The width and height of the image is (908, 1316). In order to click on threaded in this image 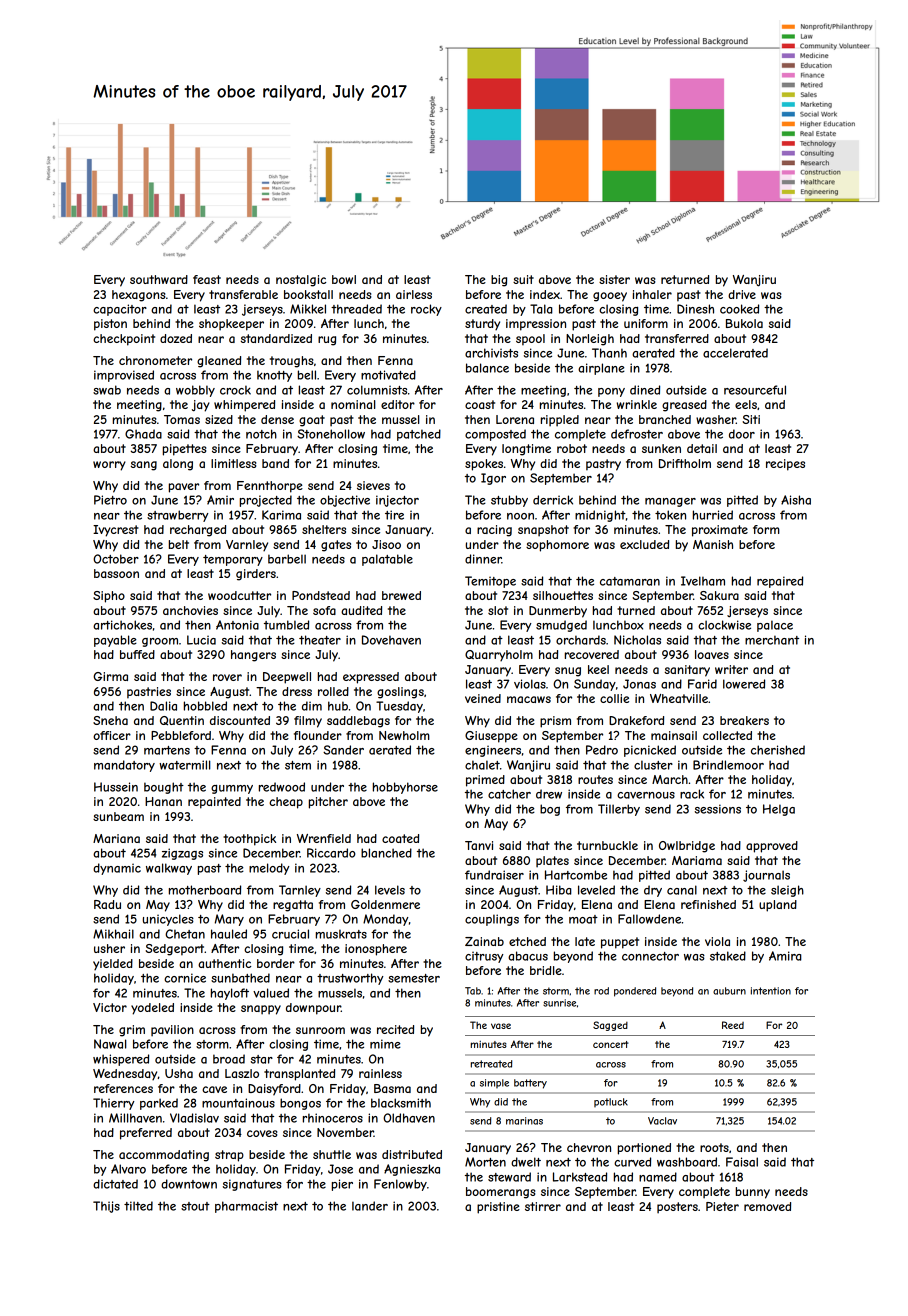, I will do `click(356, 309)`.
